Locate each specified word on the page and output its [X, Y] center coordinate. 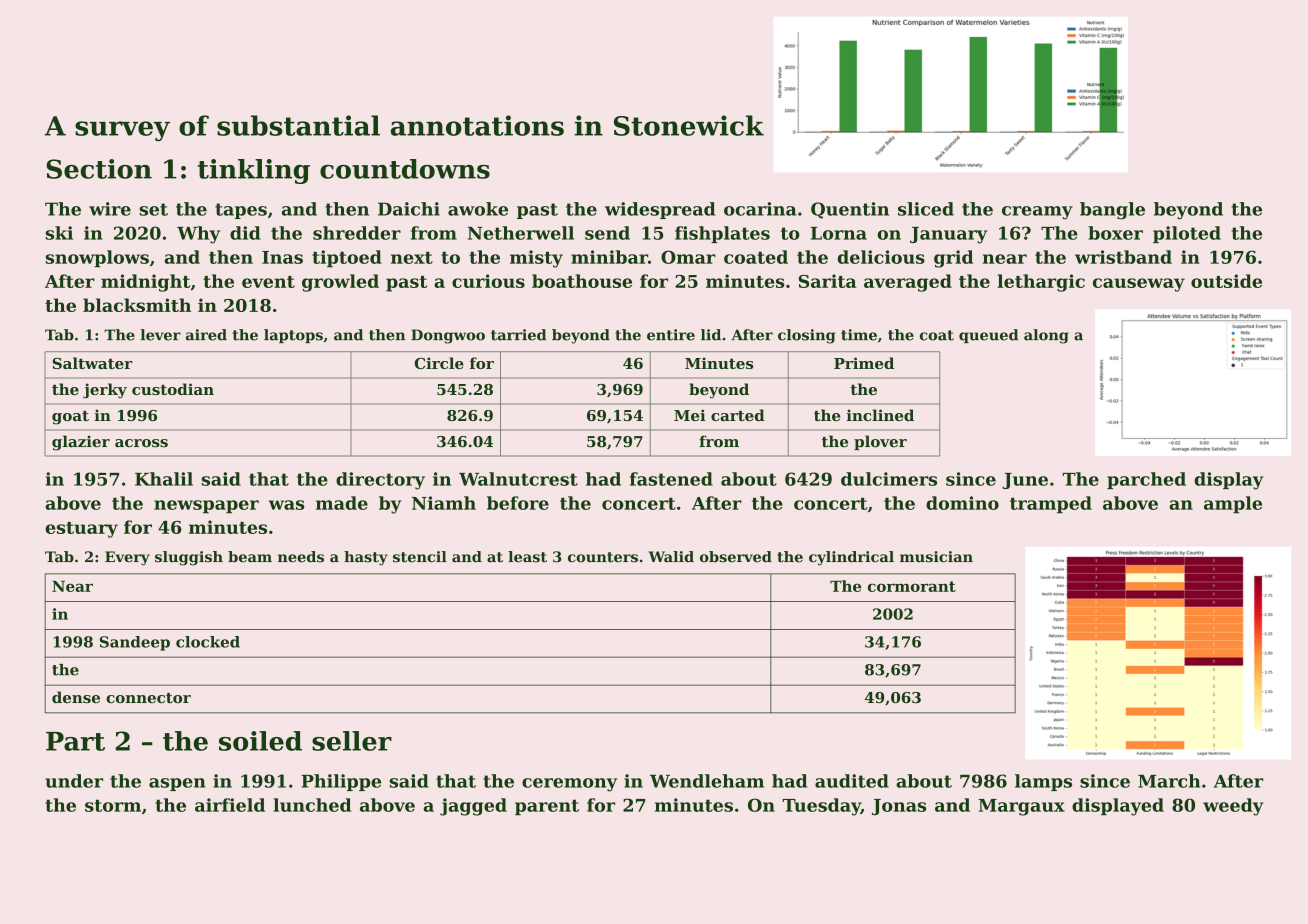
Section [99, 169]
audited [852, 781]
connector [148, 698]
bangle [1112, 211]
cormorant [912, 586]
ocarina [760, 209]
